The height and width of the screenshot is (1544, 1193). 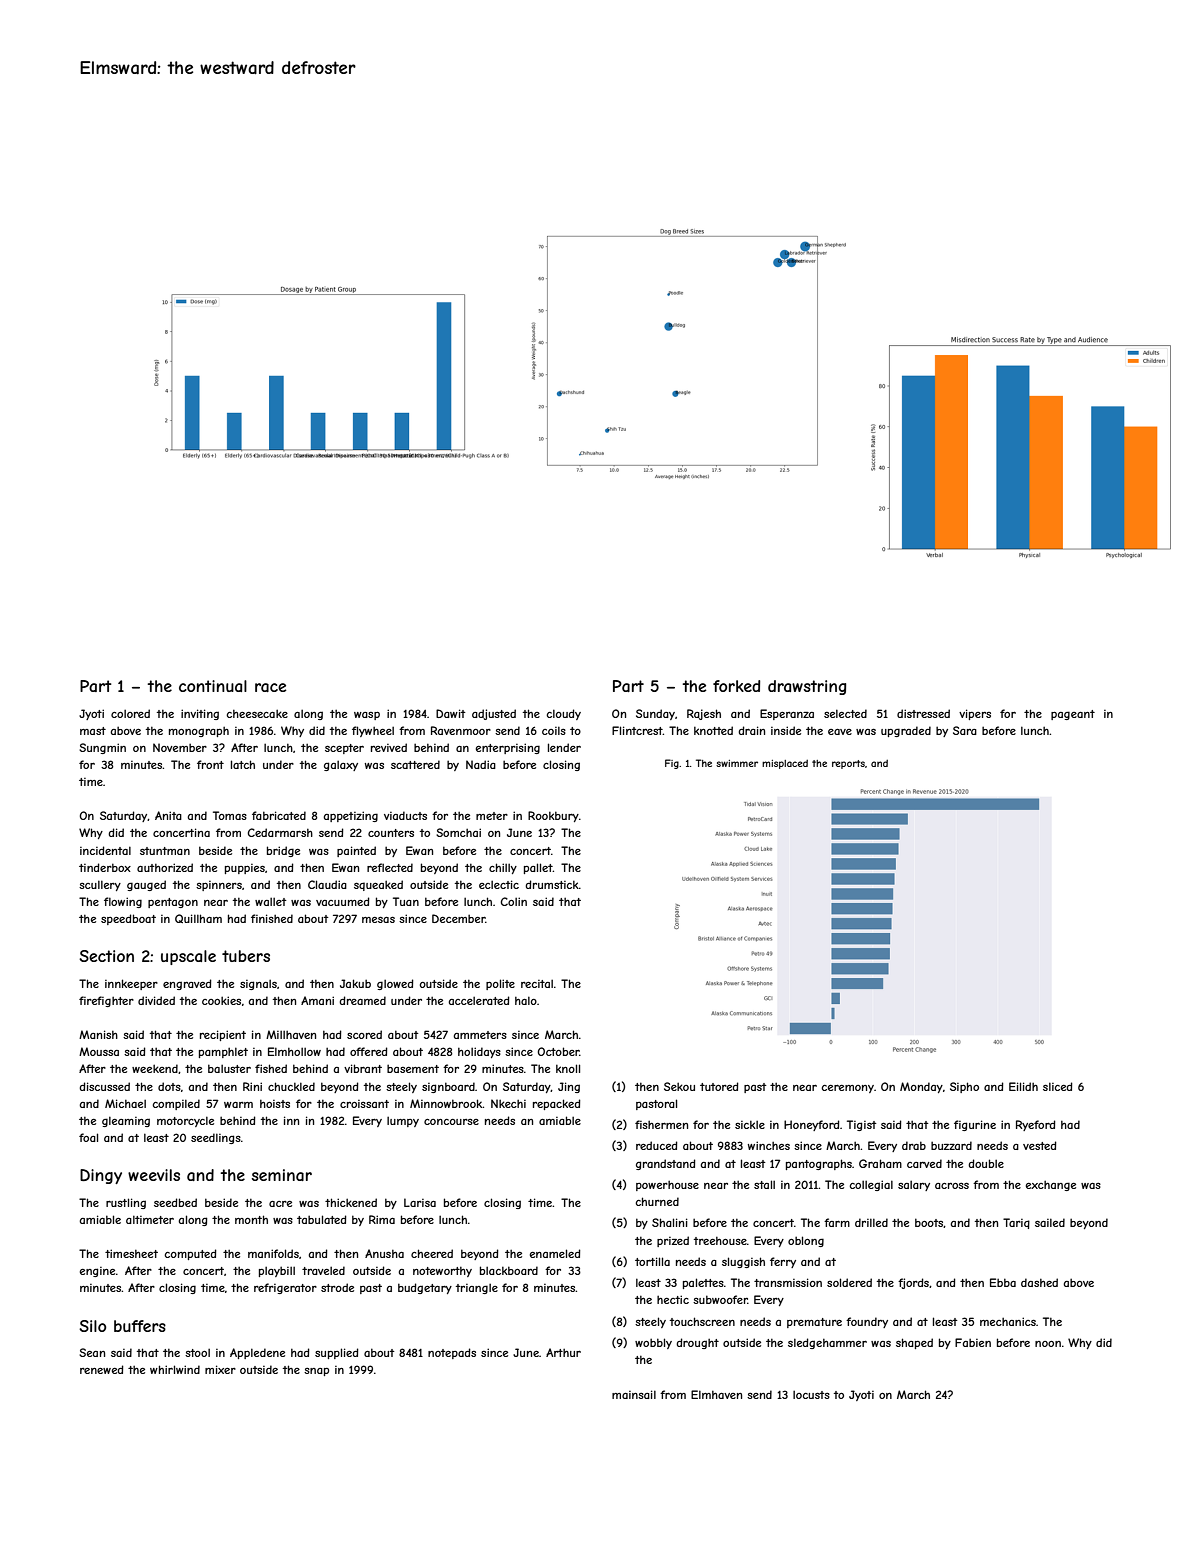 What do you see at coordinates (848, 764) in the screenshot?
I see `reports` at bounding box center [848, 764].
